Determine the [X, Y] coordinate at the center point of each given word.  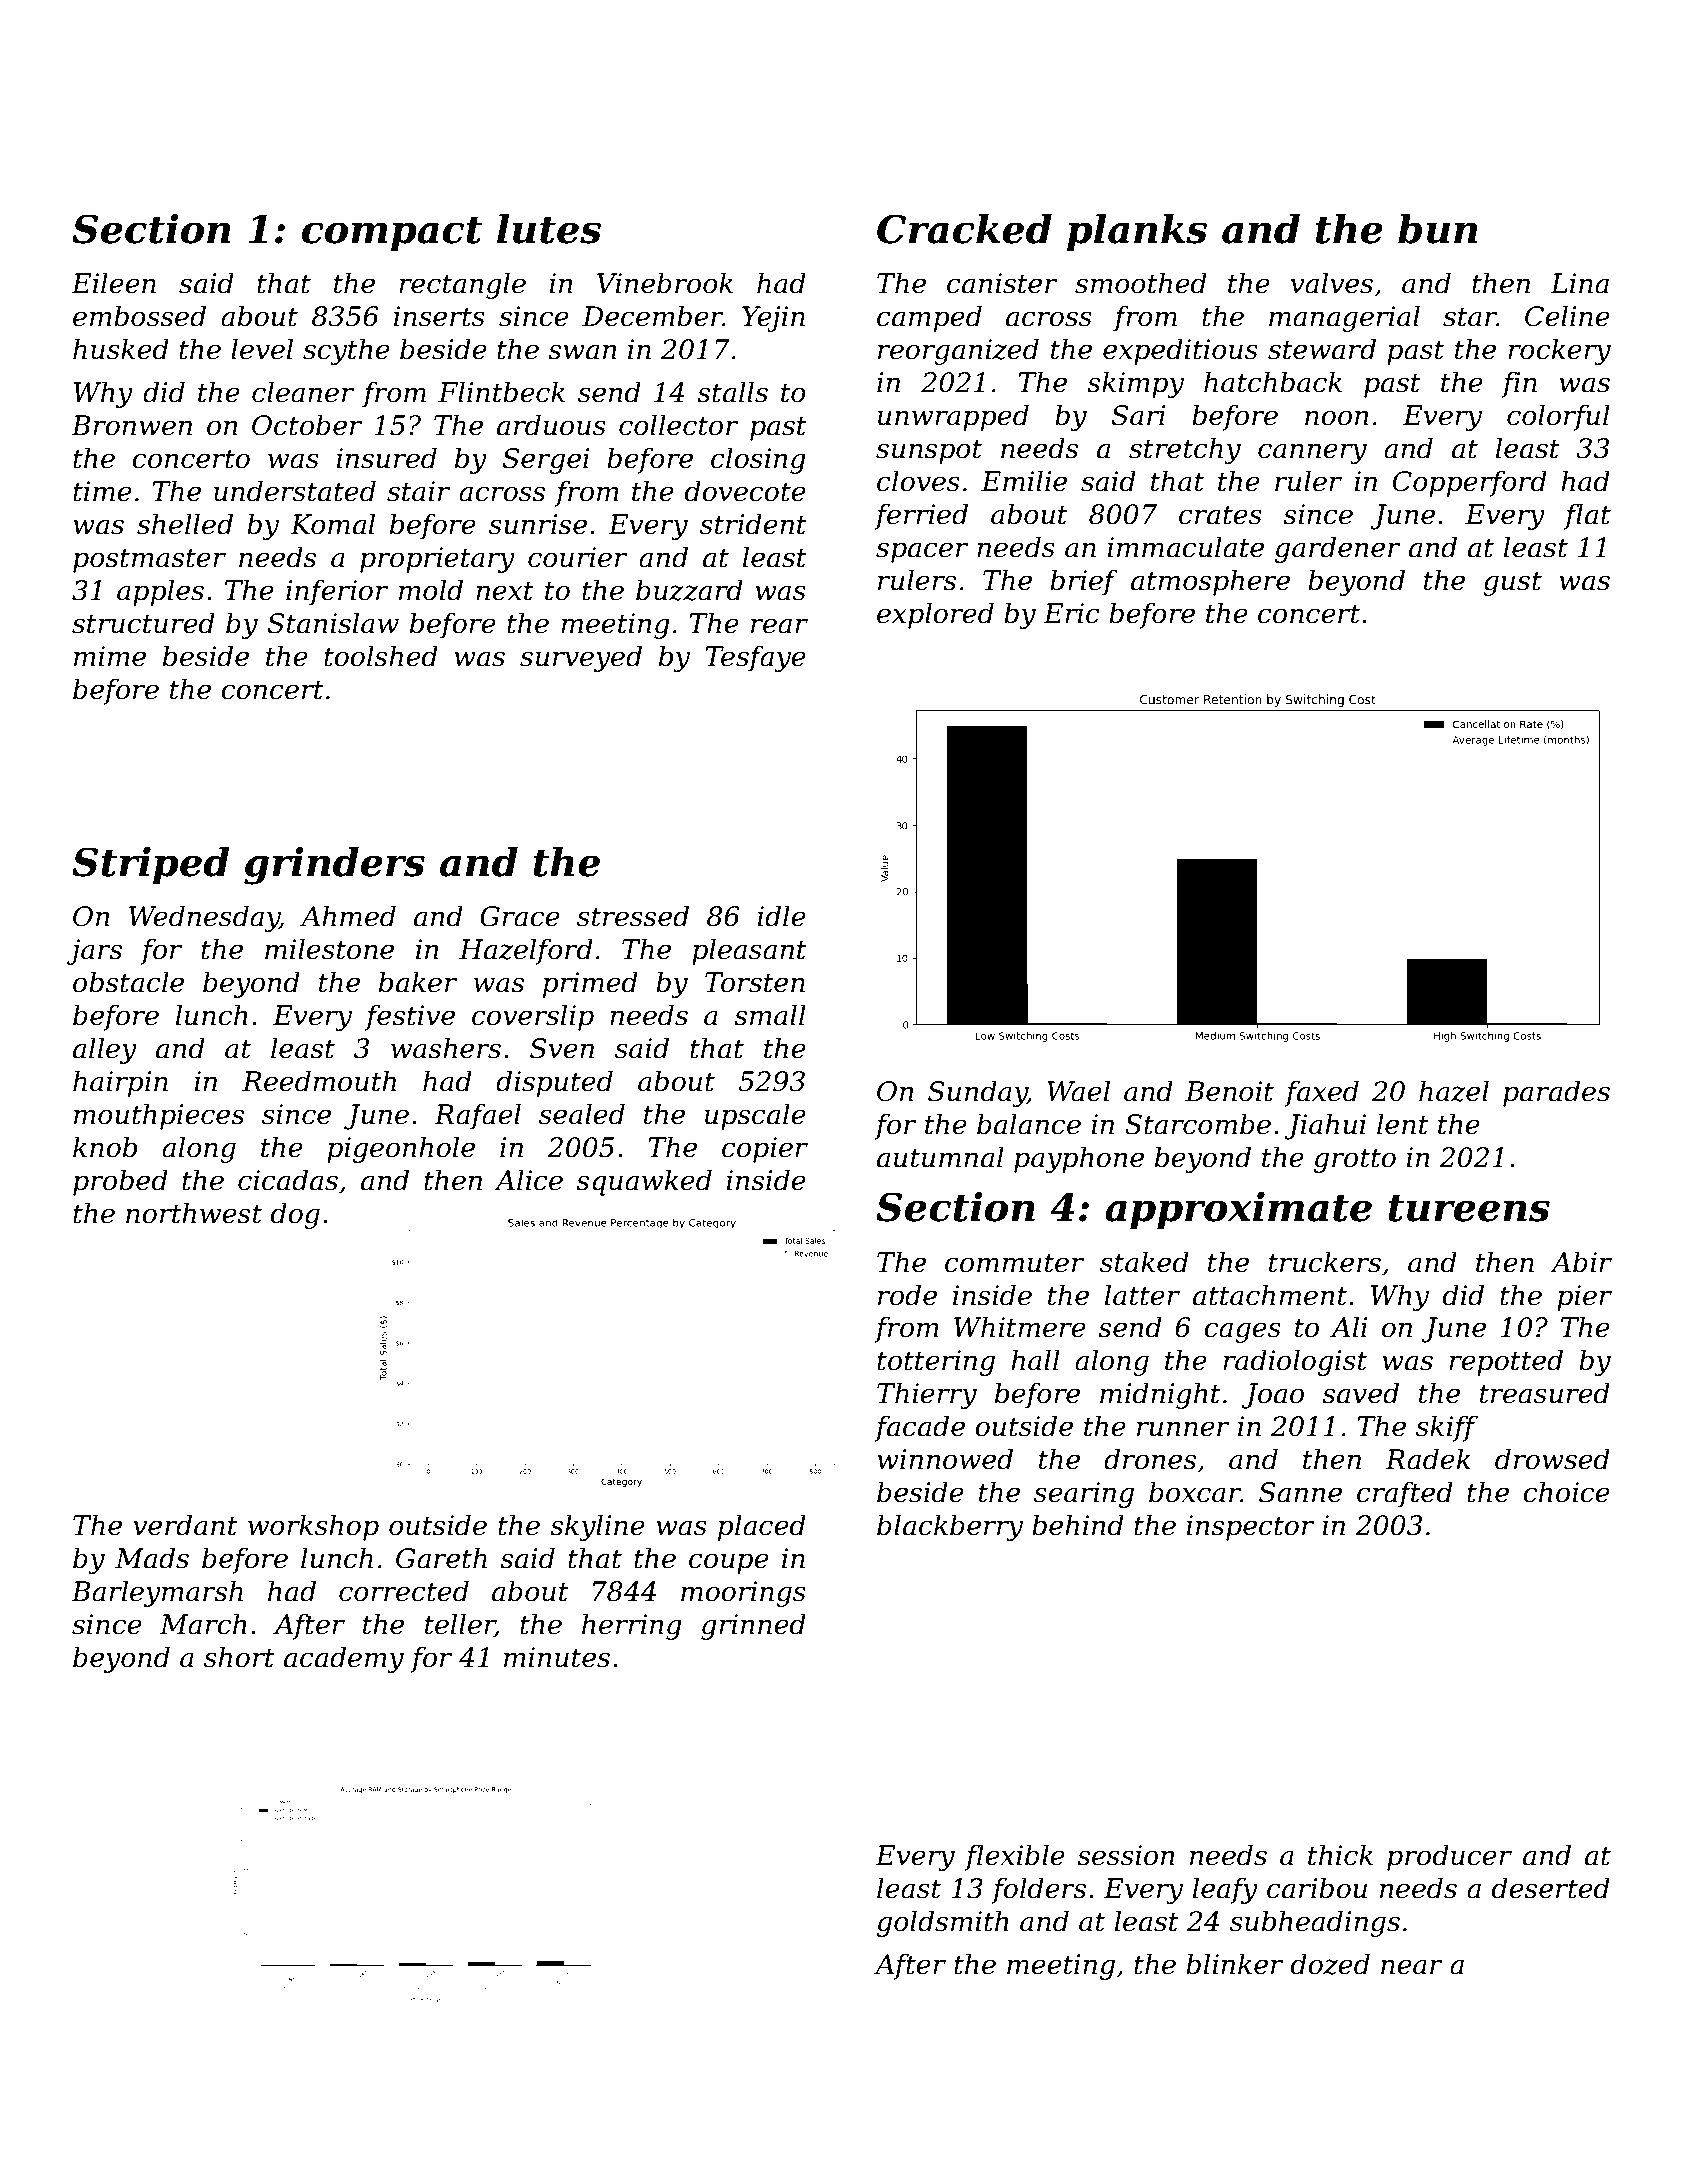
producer [1449, 1857]
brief [1084, 582]
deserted [1551, 1888]
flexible [1014, 1857]
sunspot [929, 451]
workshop [313, 1527]
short [239, 1657]
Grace [520, 916]
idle [781, 916]
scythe [346, 351]
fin [1519, 384]
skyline [597, 1527]
